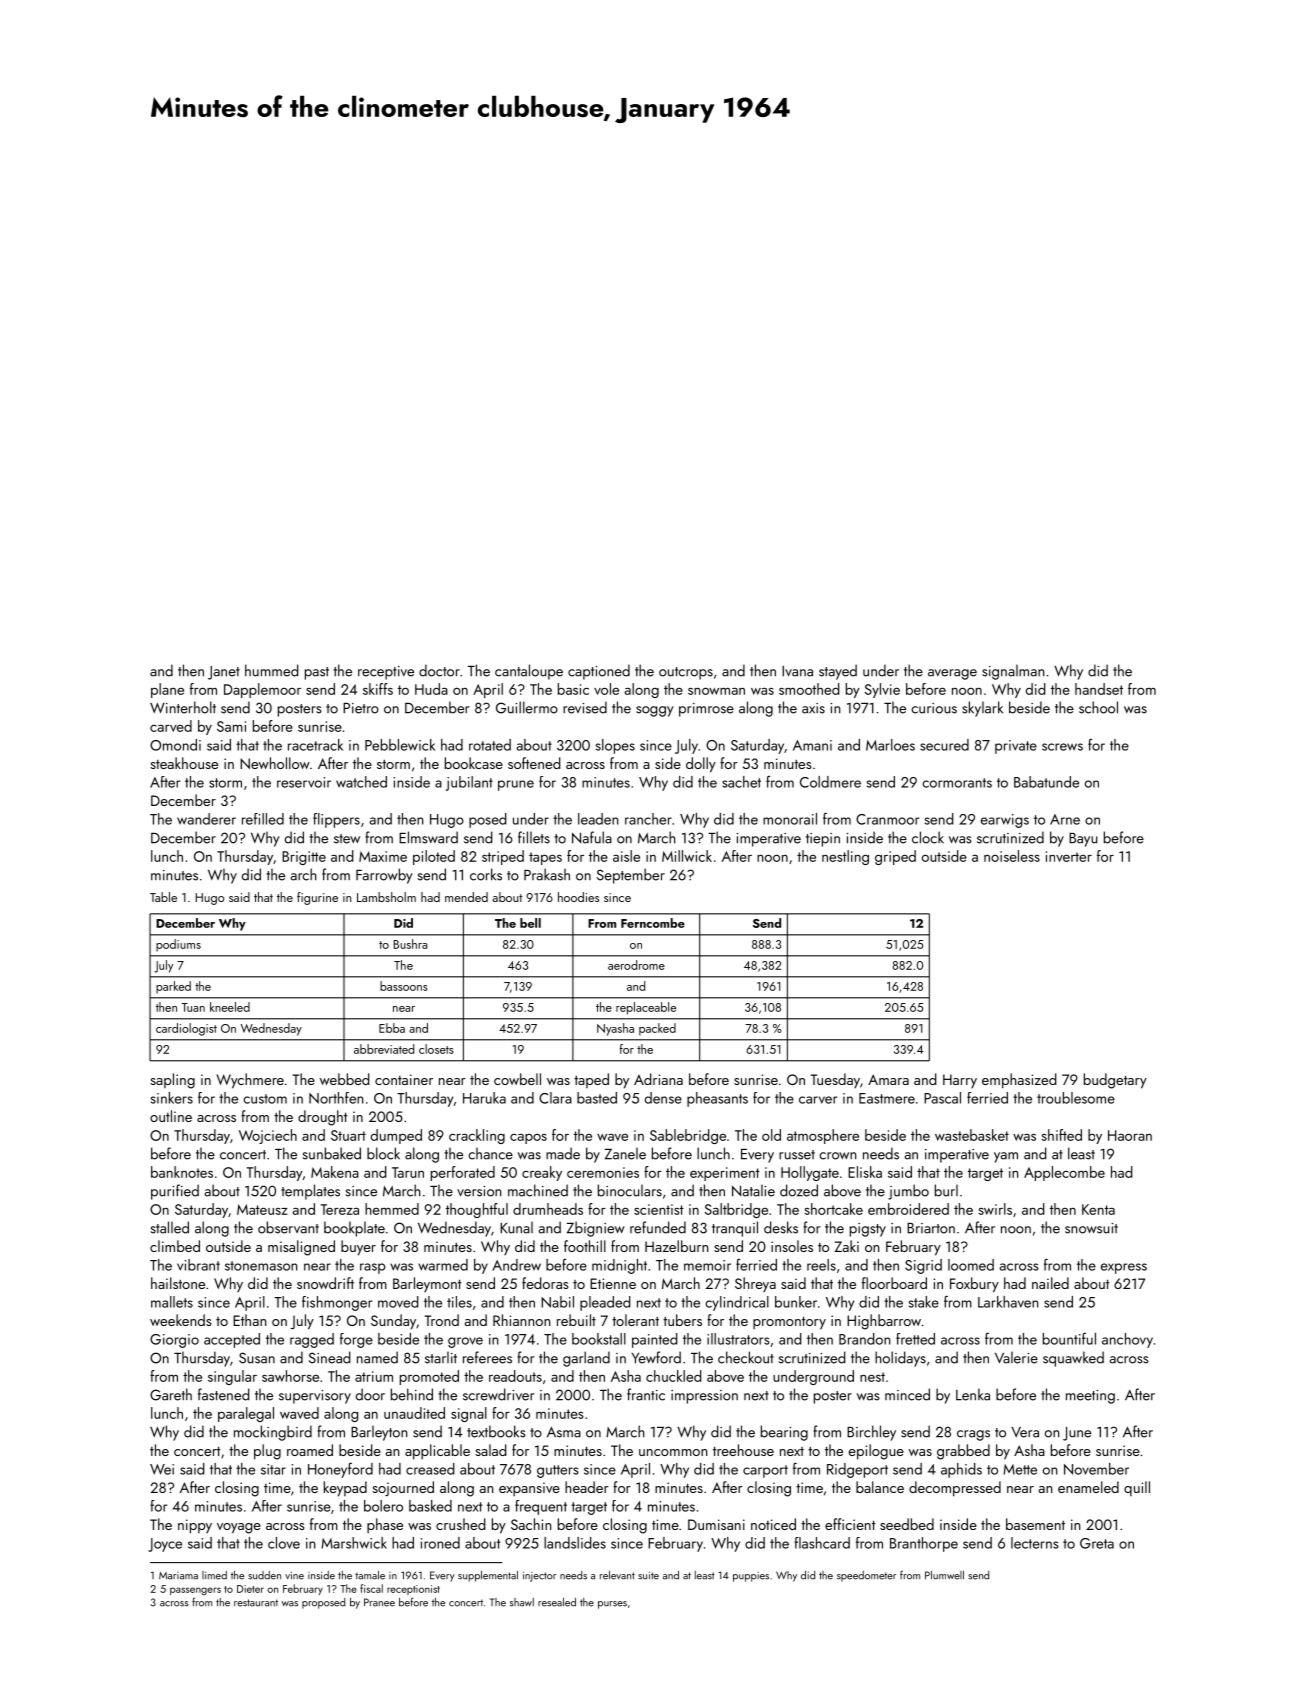 The height and width of the screenshot is (1692, 1307). What do you see at coordinates (256, 1603) in the screenshot?
I see `restaurant` at bounding box center [256, 1603].
